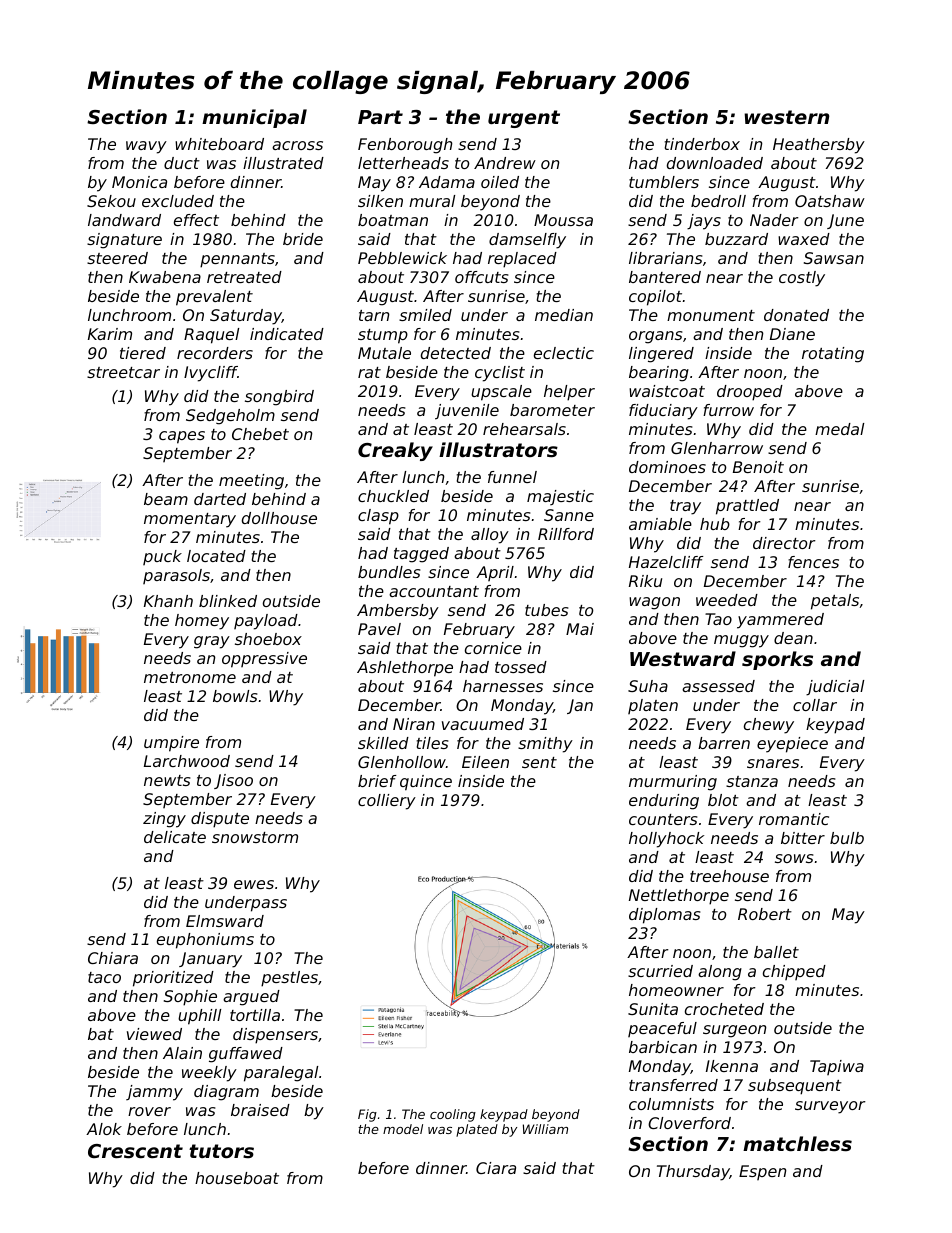 The image size is (952, 1233). I want to click on songbird, so click(279, 398).
